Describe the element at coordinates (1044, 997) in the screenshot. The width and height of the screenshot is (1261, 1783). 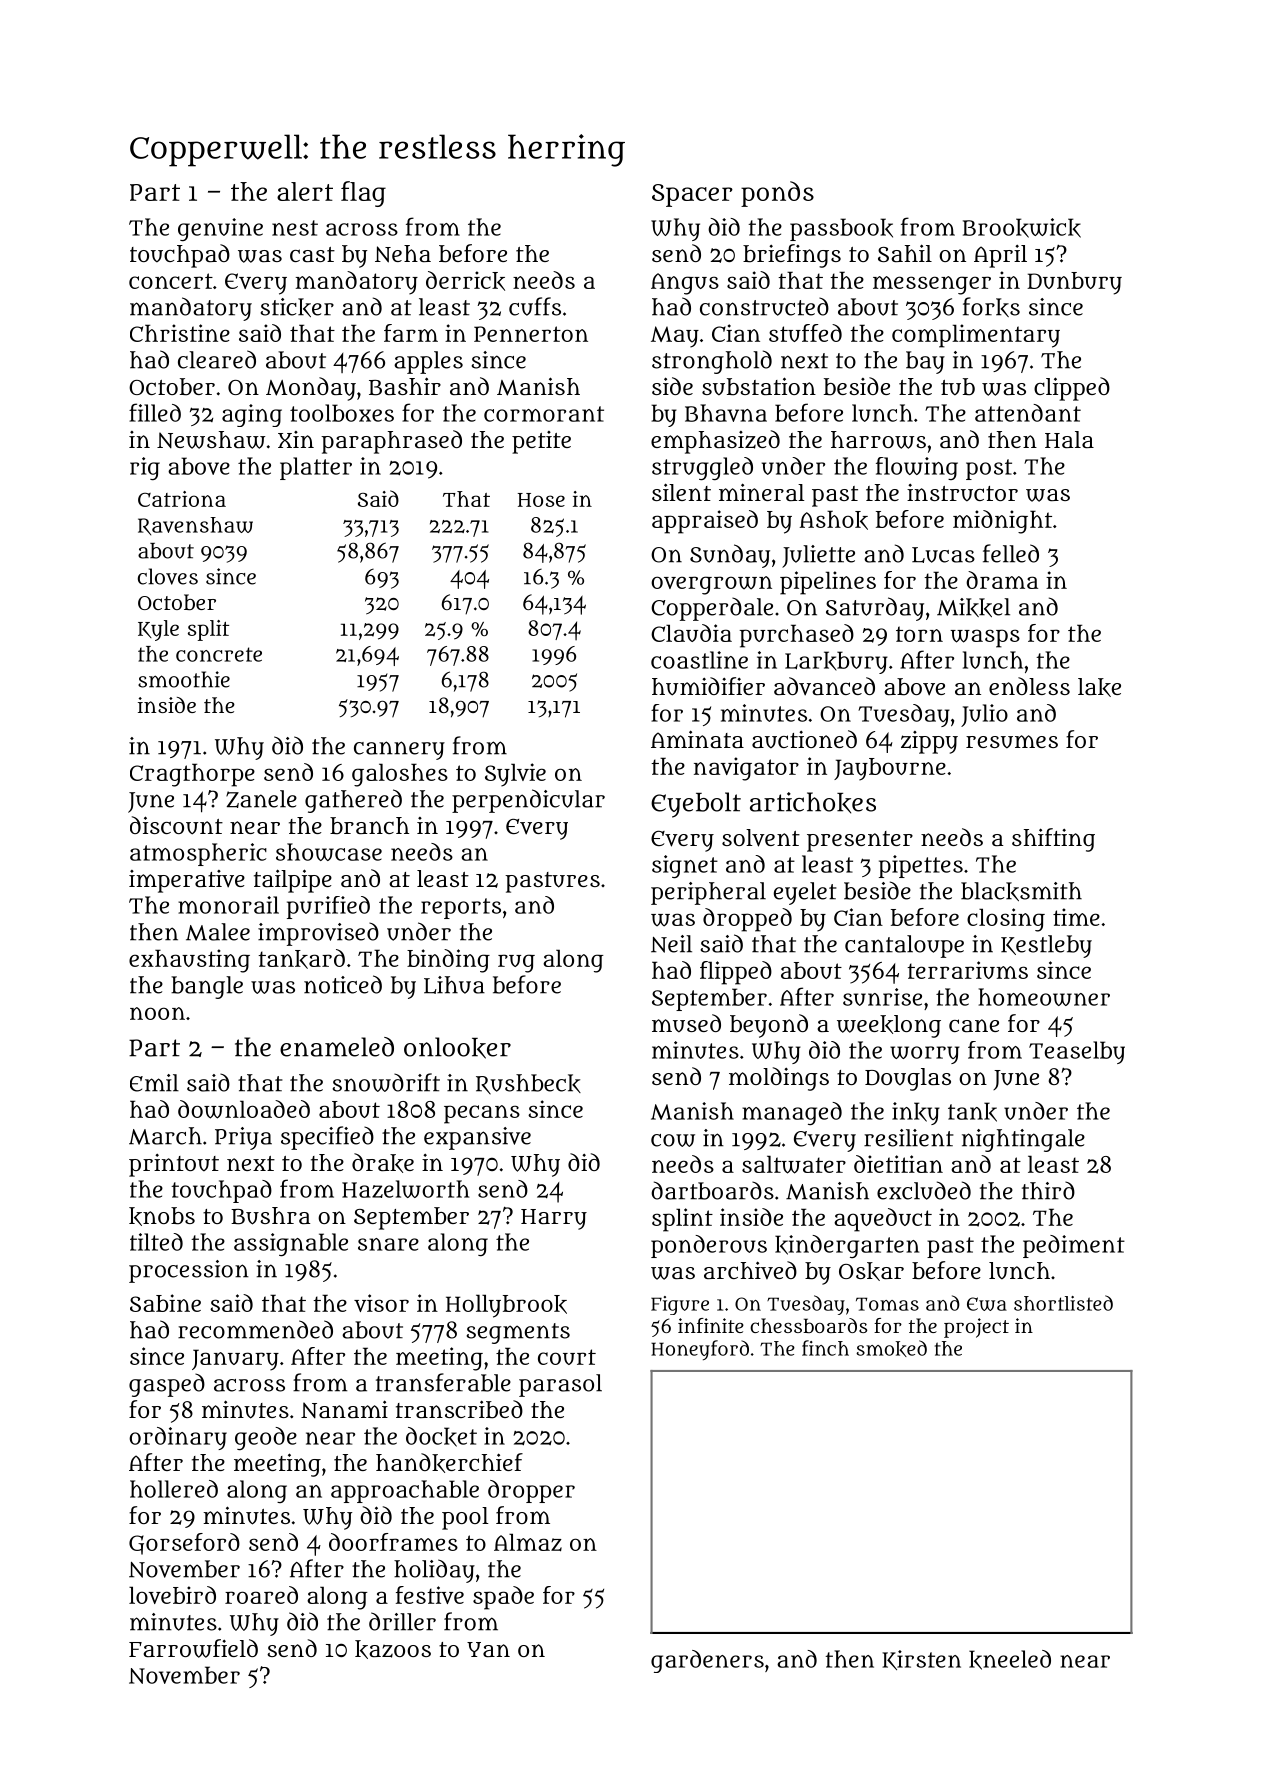
I see `homeowner` at that location.
